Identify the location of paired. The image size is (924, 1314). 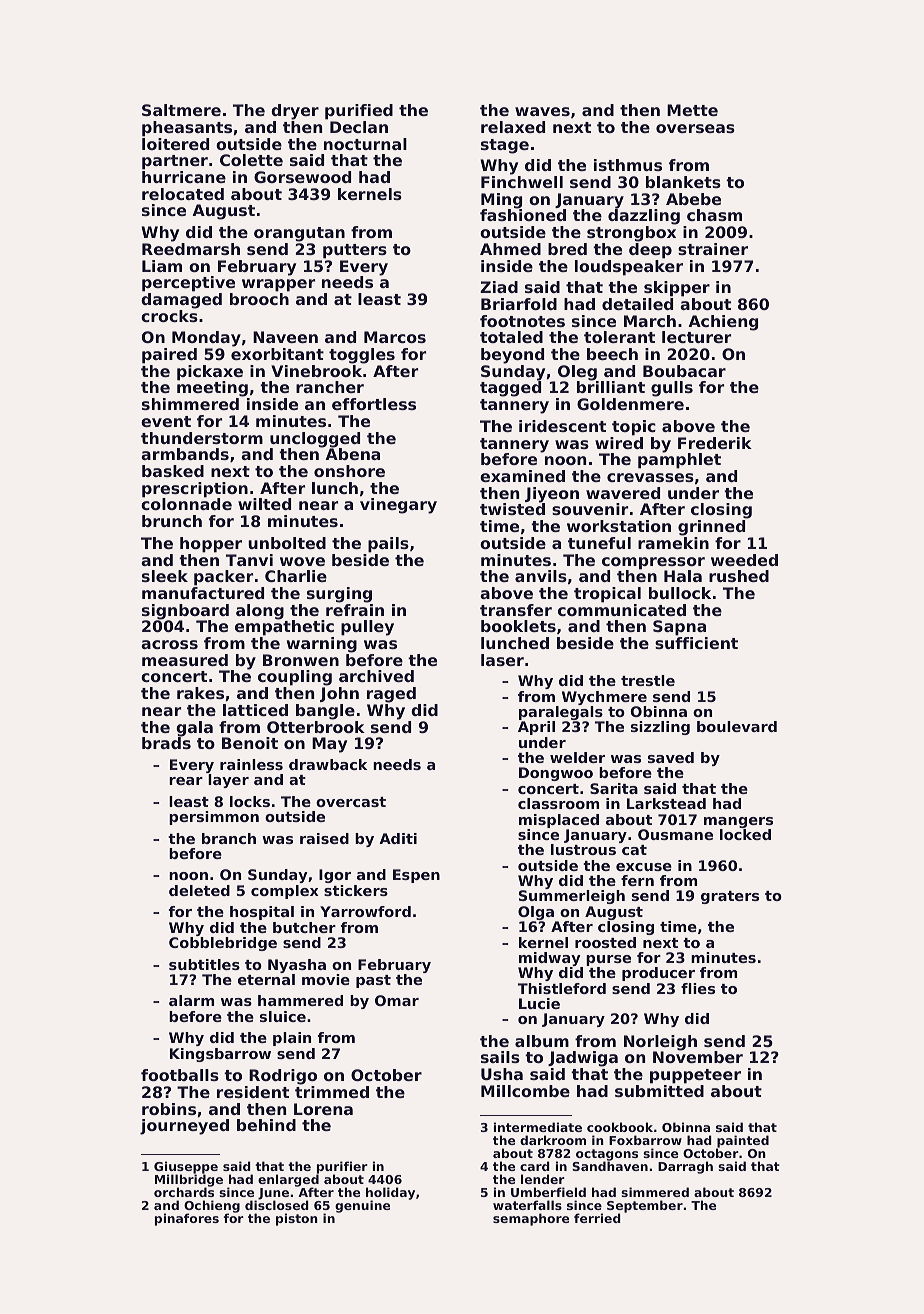
(169, 356).
